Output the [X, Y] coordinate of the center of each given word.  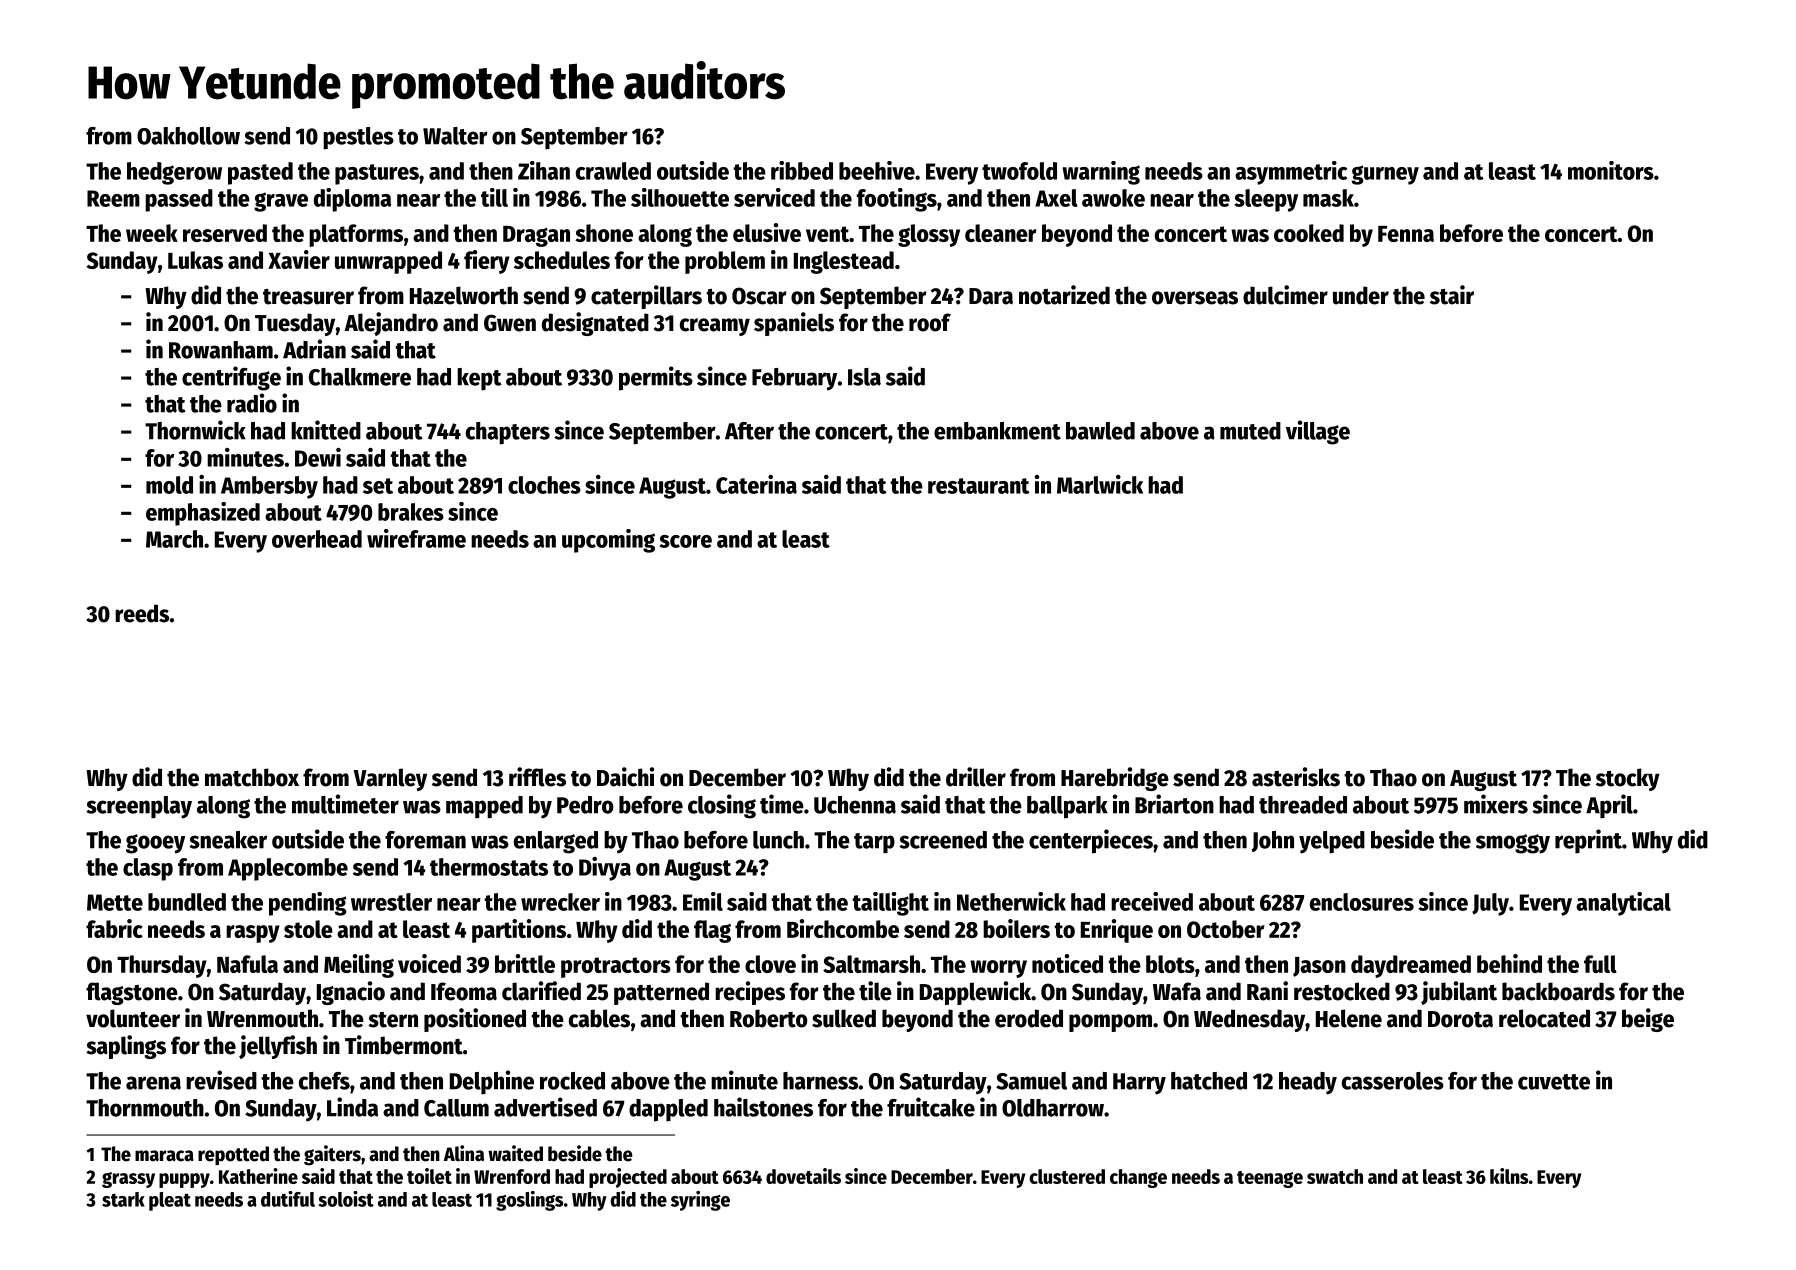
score [686, 541]
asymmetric [1291, 173]
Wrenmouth [262, 1018]
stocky [1628, 779]
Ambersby [269, 487]
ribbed [802, 170]
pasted [260, 173]
